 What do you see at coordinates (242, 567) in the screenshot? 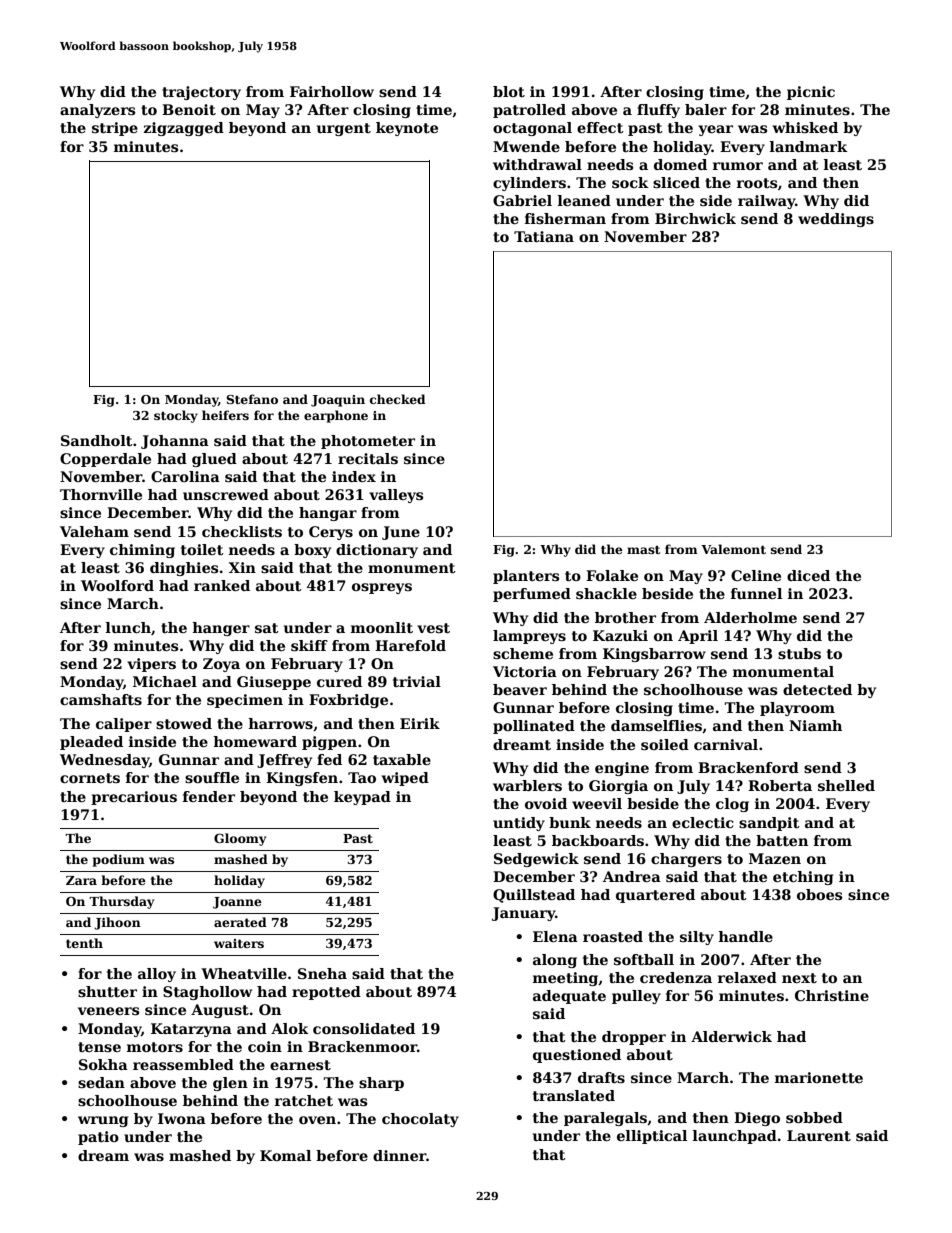
I see `Xin` at bounding box center [242, 567].
